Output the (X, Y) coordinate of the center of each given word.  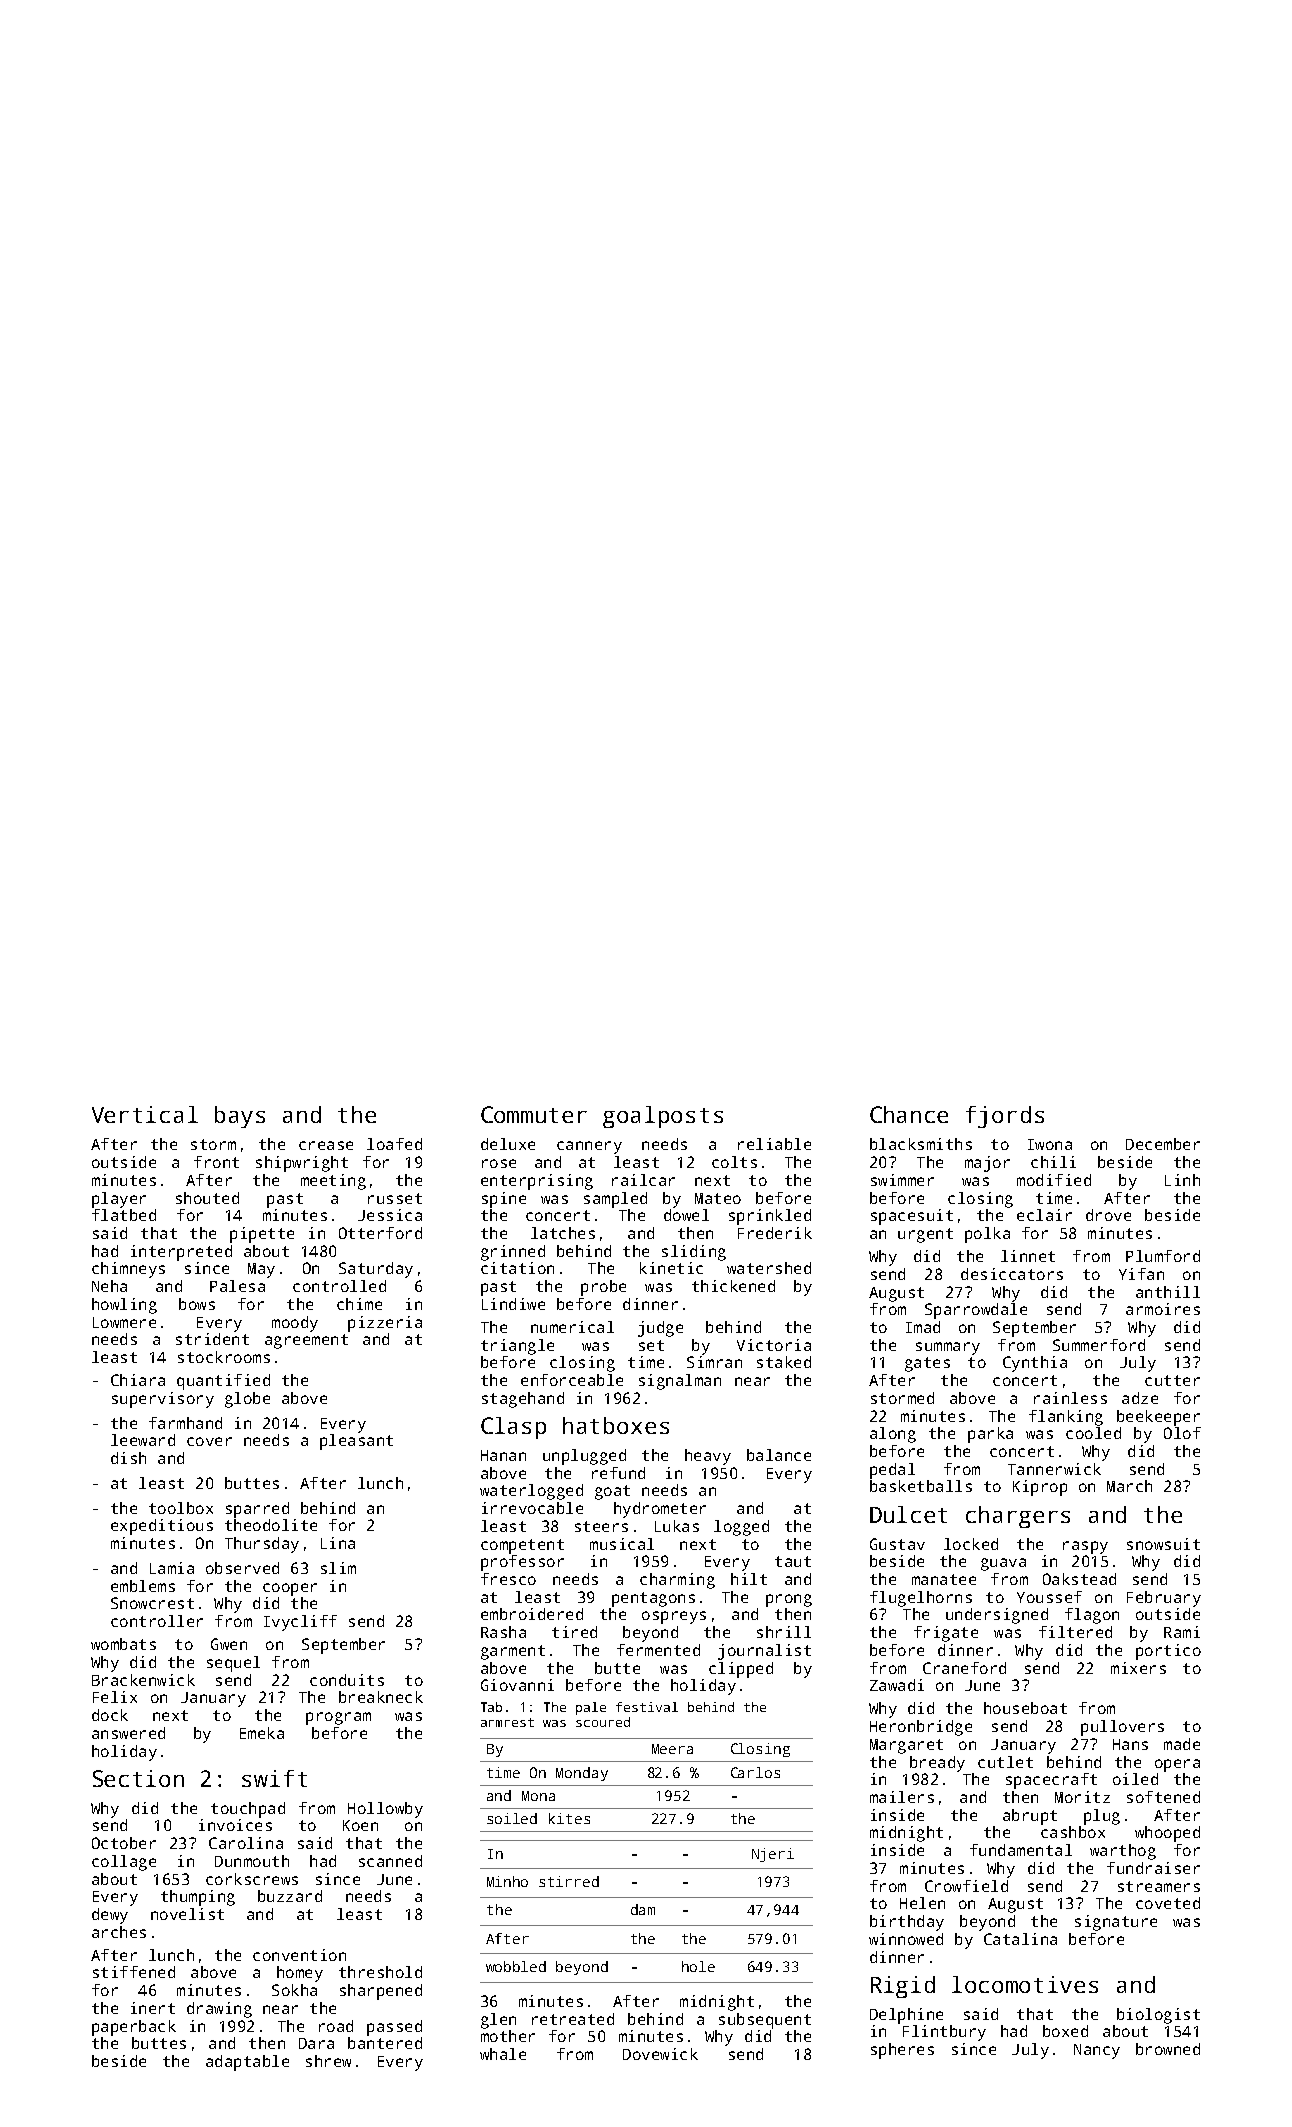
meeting (333, 1182)
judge (660, 1329)
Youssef (1049, 1597)
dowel (686, 1215)
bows (197, 1304)
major (987, 1164)
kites (569, 1818)
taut (793, 1561)
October (124, 1843)
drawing (219, 2010)
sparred (257, 1510)
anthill (1168, 1292)
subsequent (765, 2021)
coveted (1168, 1903)
